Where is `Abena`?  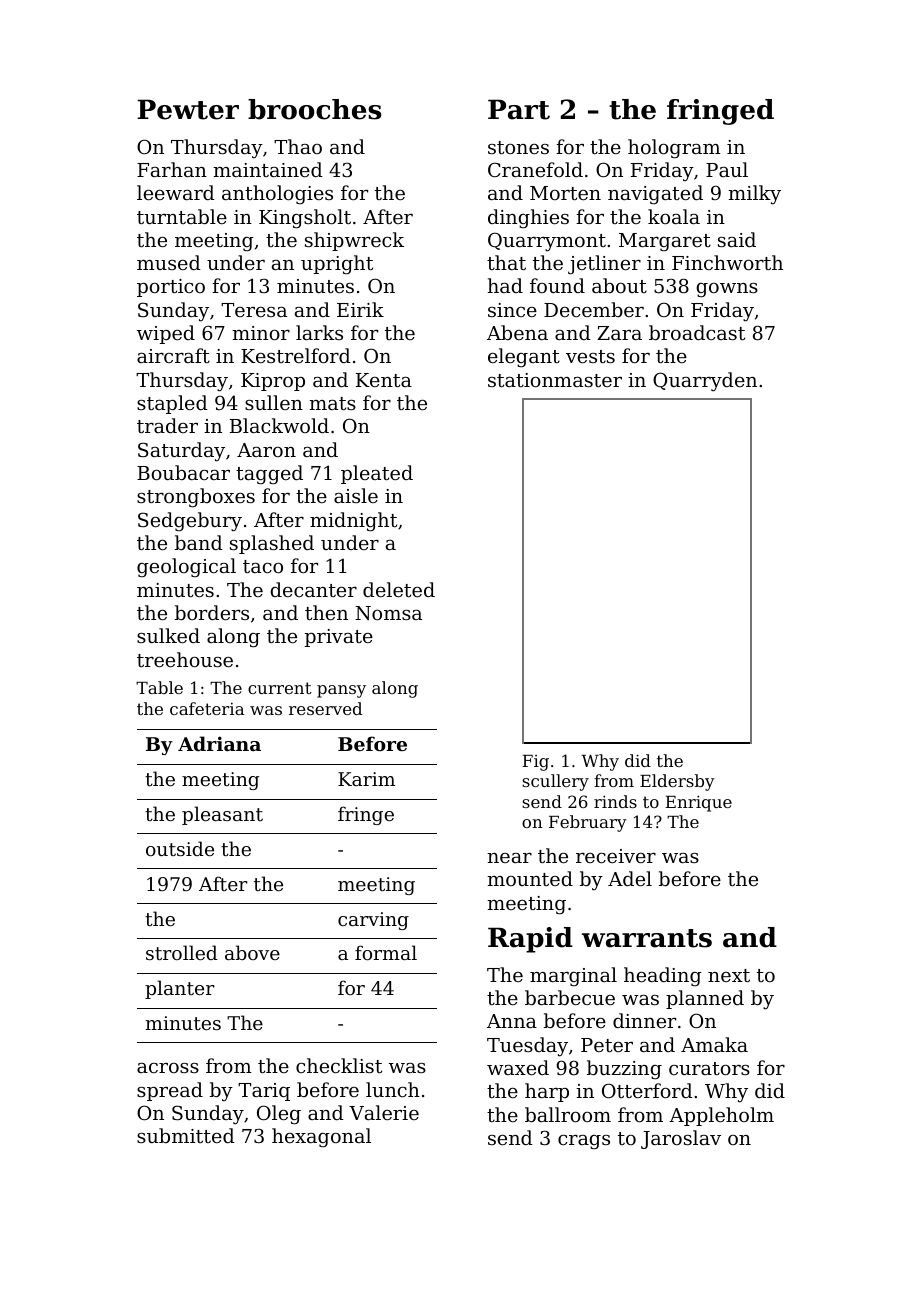 Abena is located at coordinates (517, 332).
